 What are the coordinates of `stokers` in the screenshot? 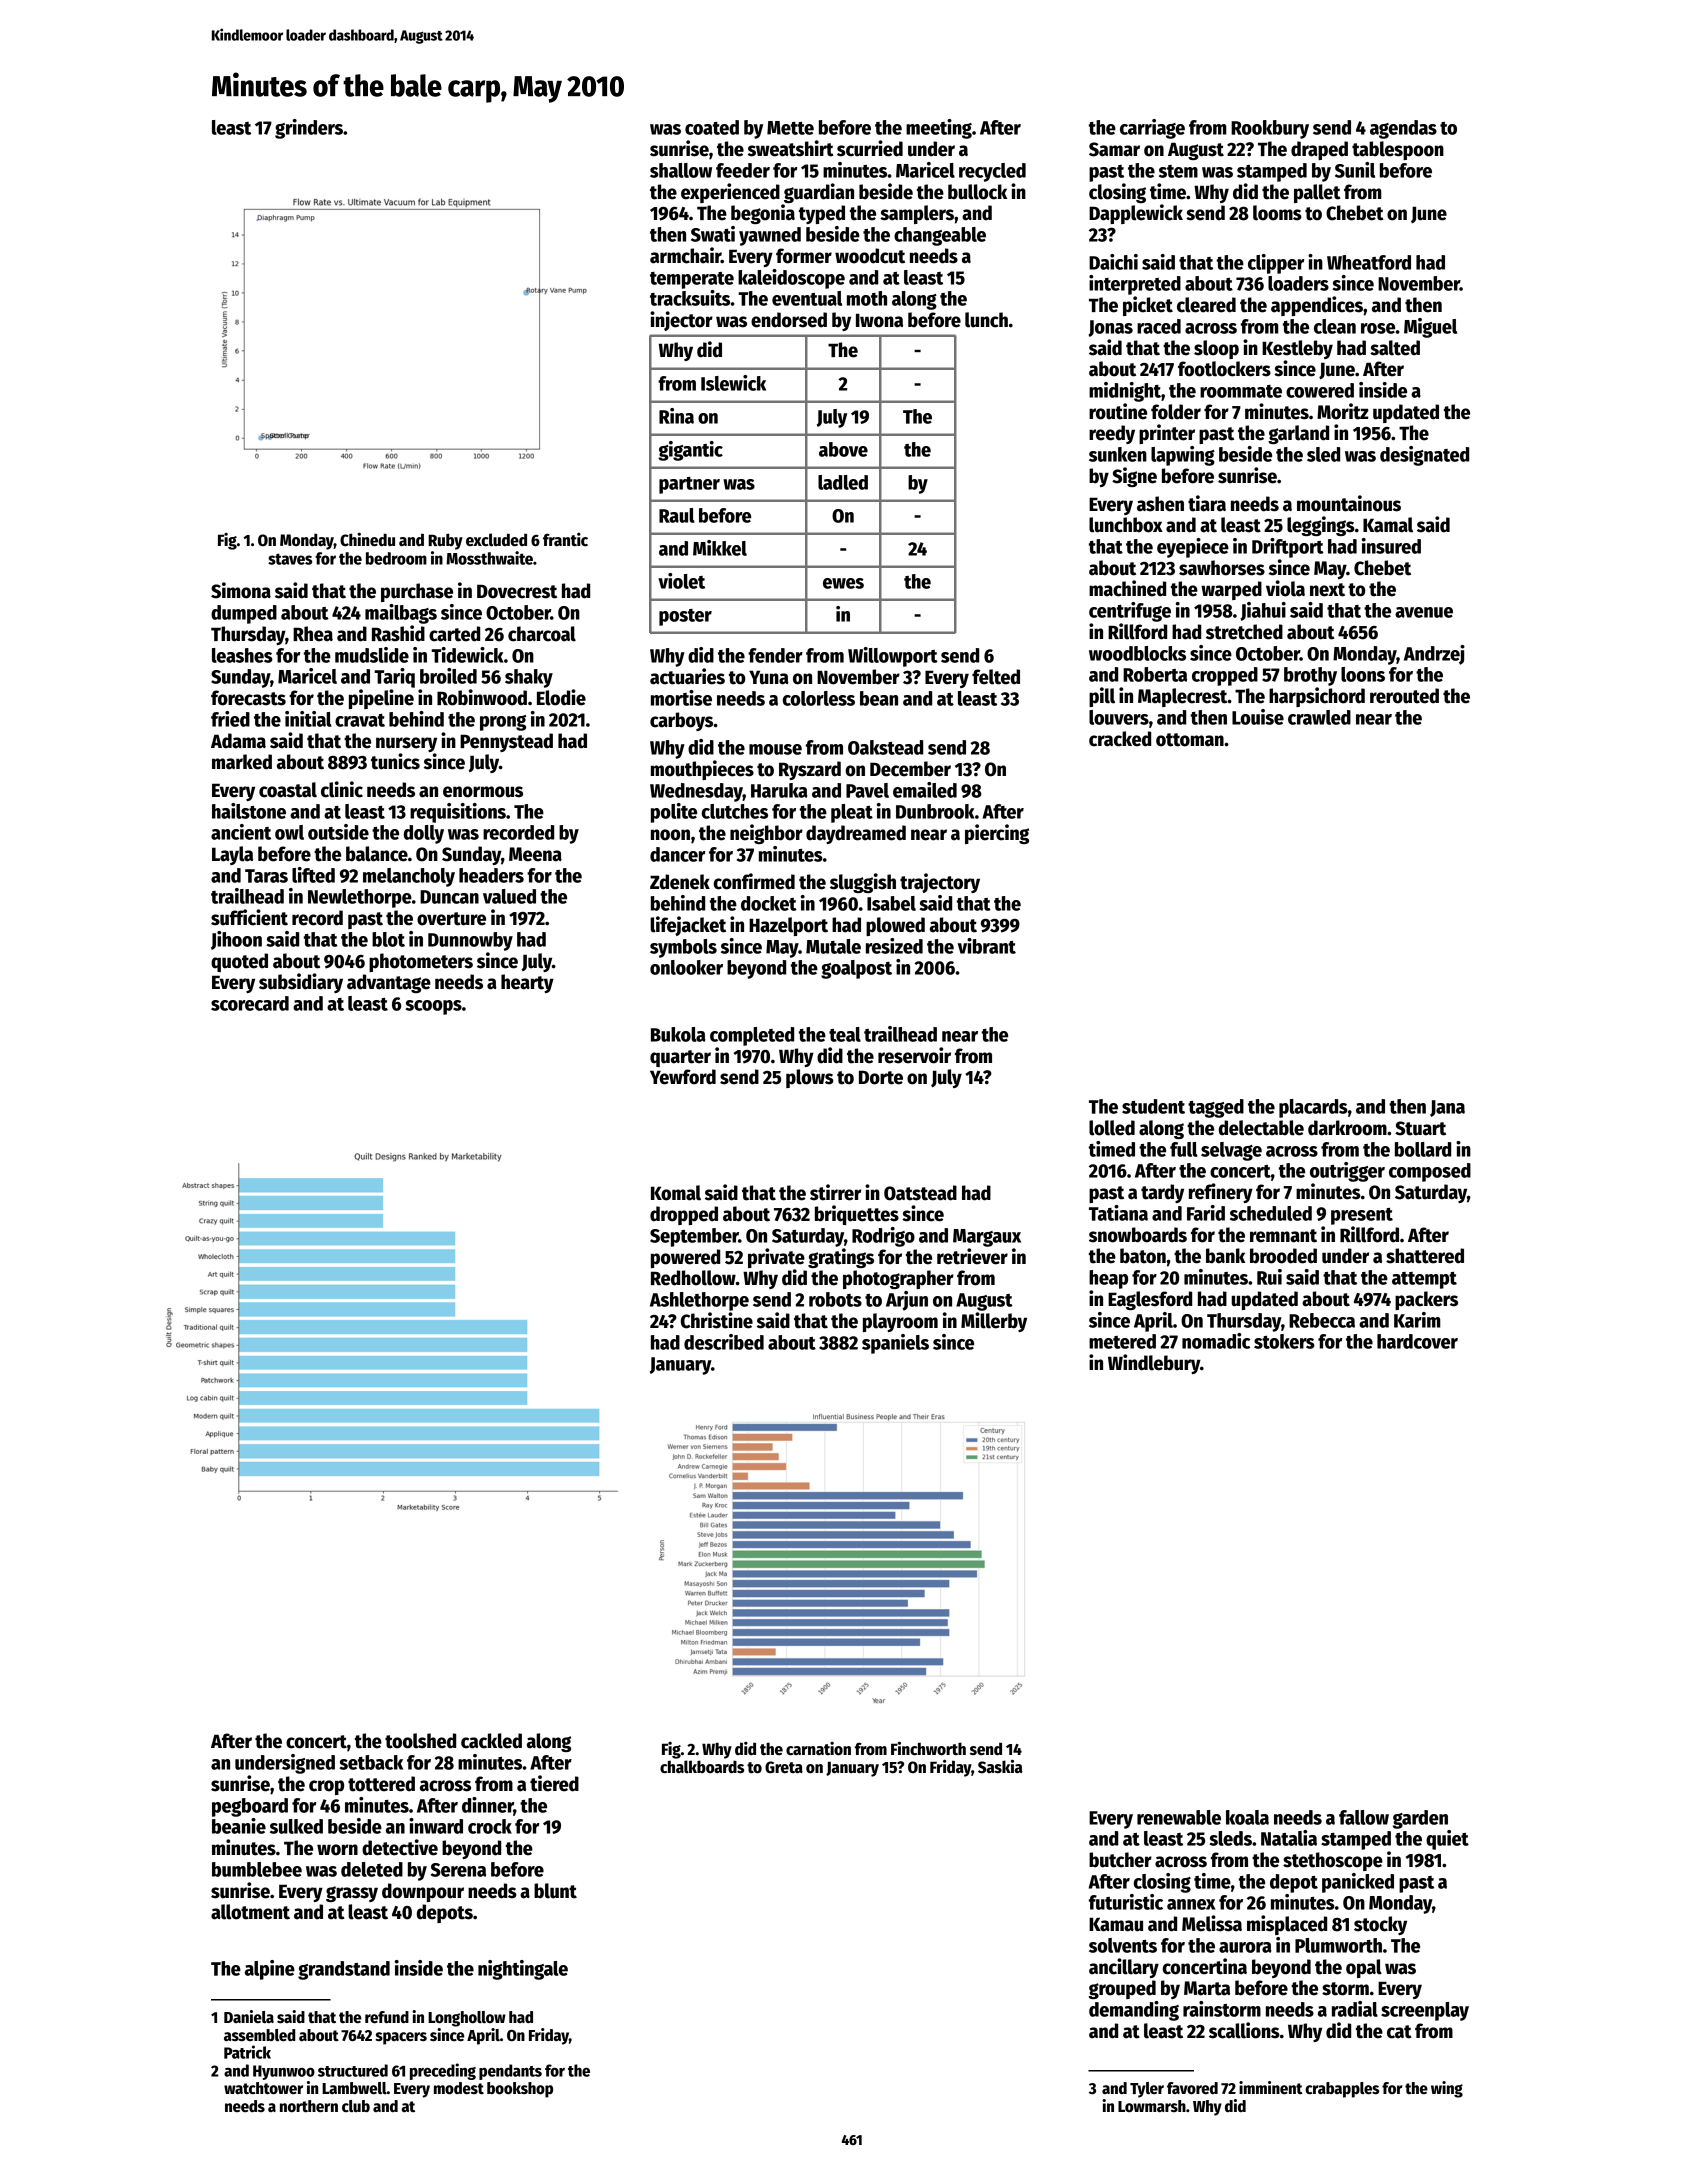 It's located at (1284, 1341).
